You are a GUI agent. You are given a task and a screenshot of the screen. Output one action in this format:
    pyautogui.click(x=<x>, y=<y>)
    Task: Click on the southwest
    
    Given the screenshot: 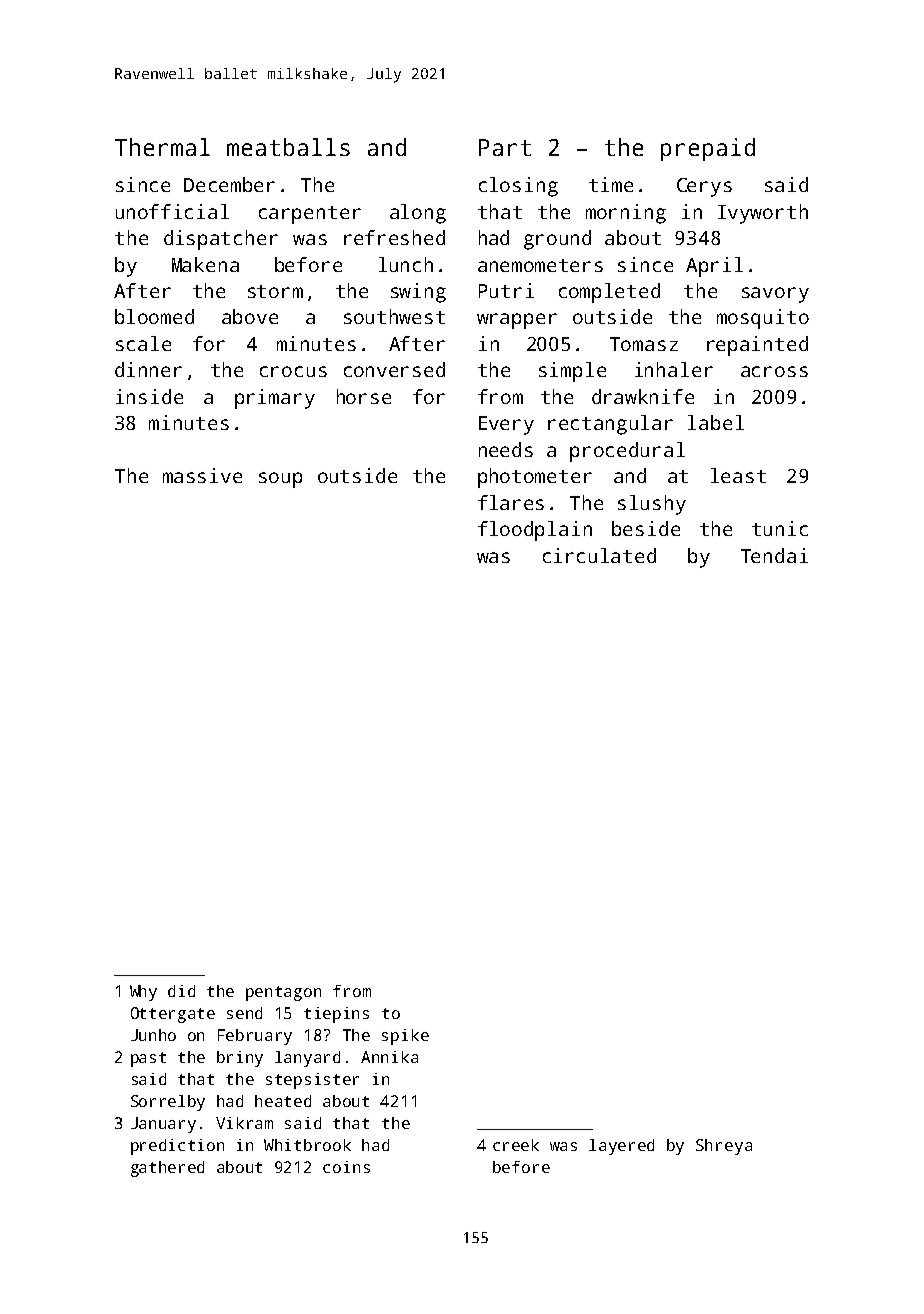 What is the action you would take?
    pyautogui.click(x=394, y=316)
